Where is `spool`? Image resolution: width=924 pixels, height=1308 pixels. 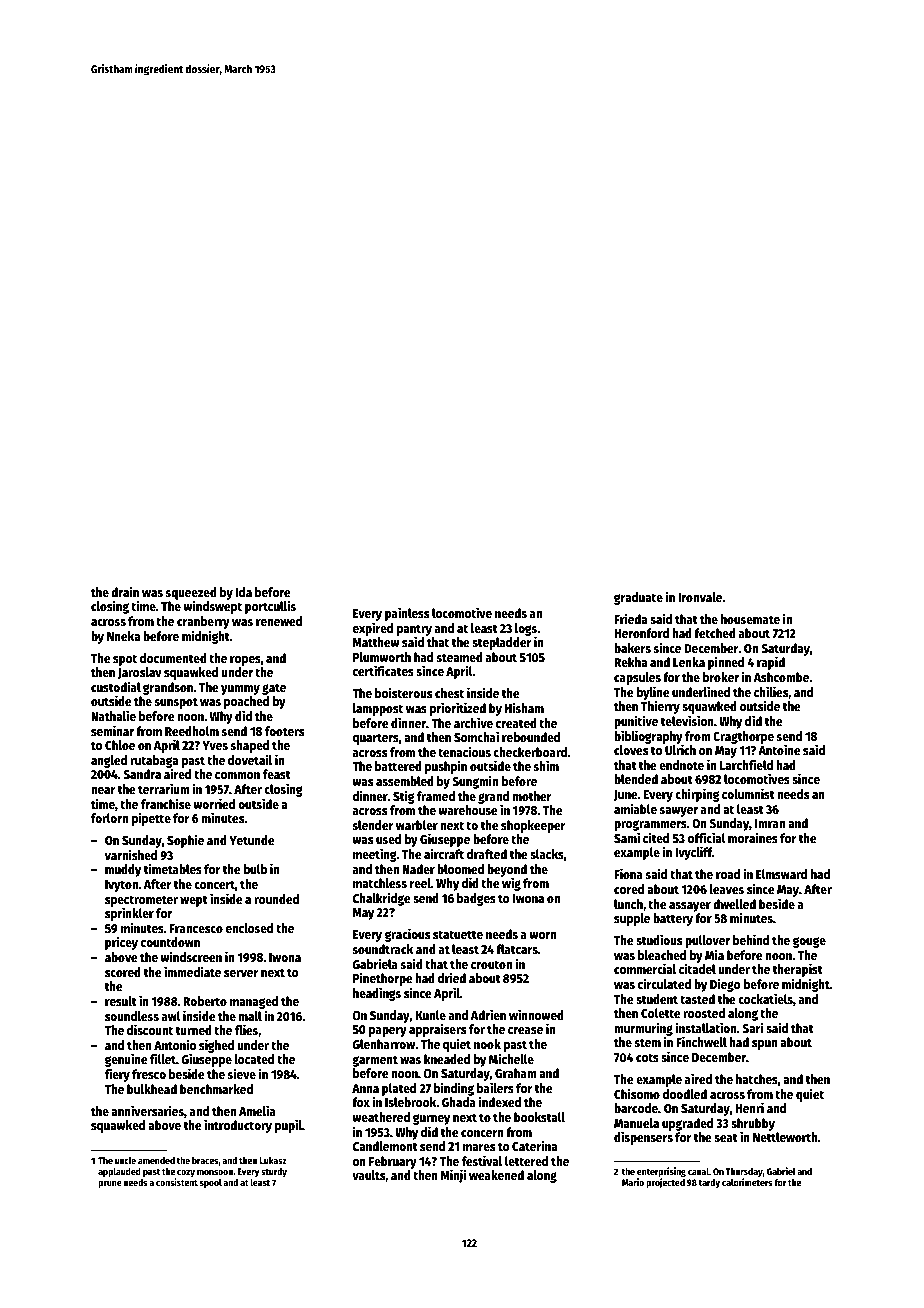
spool is located at coordinates (211, 1183).
